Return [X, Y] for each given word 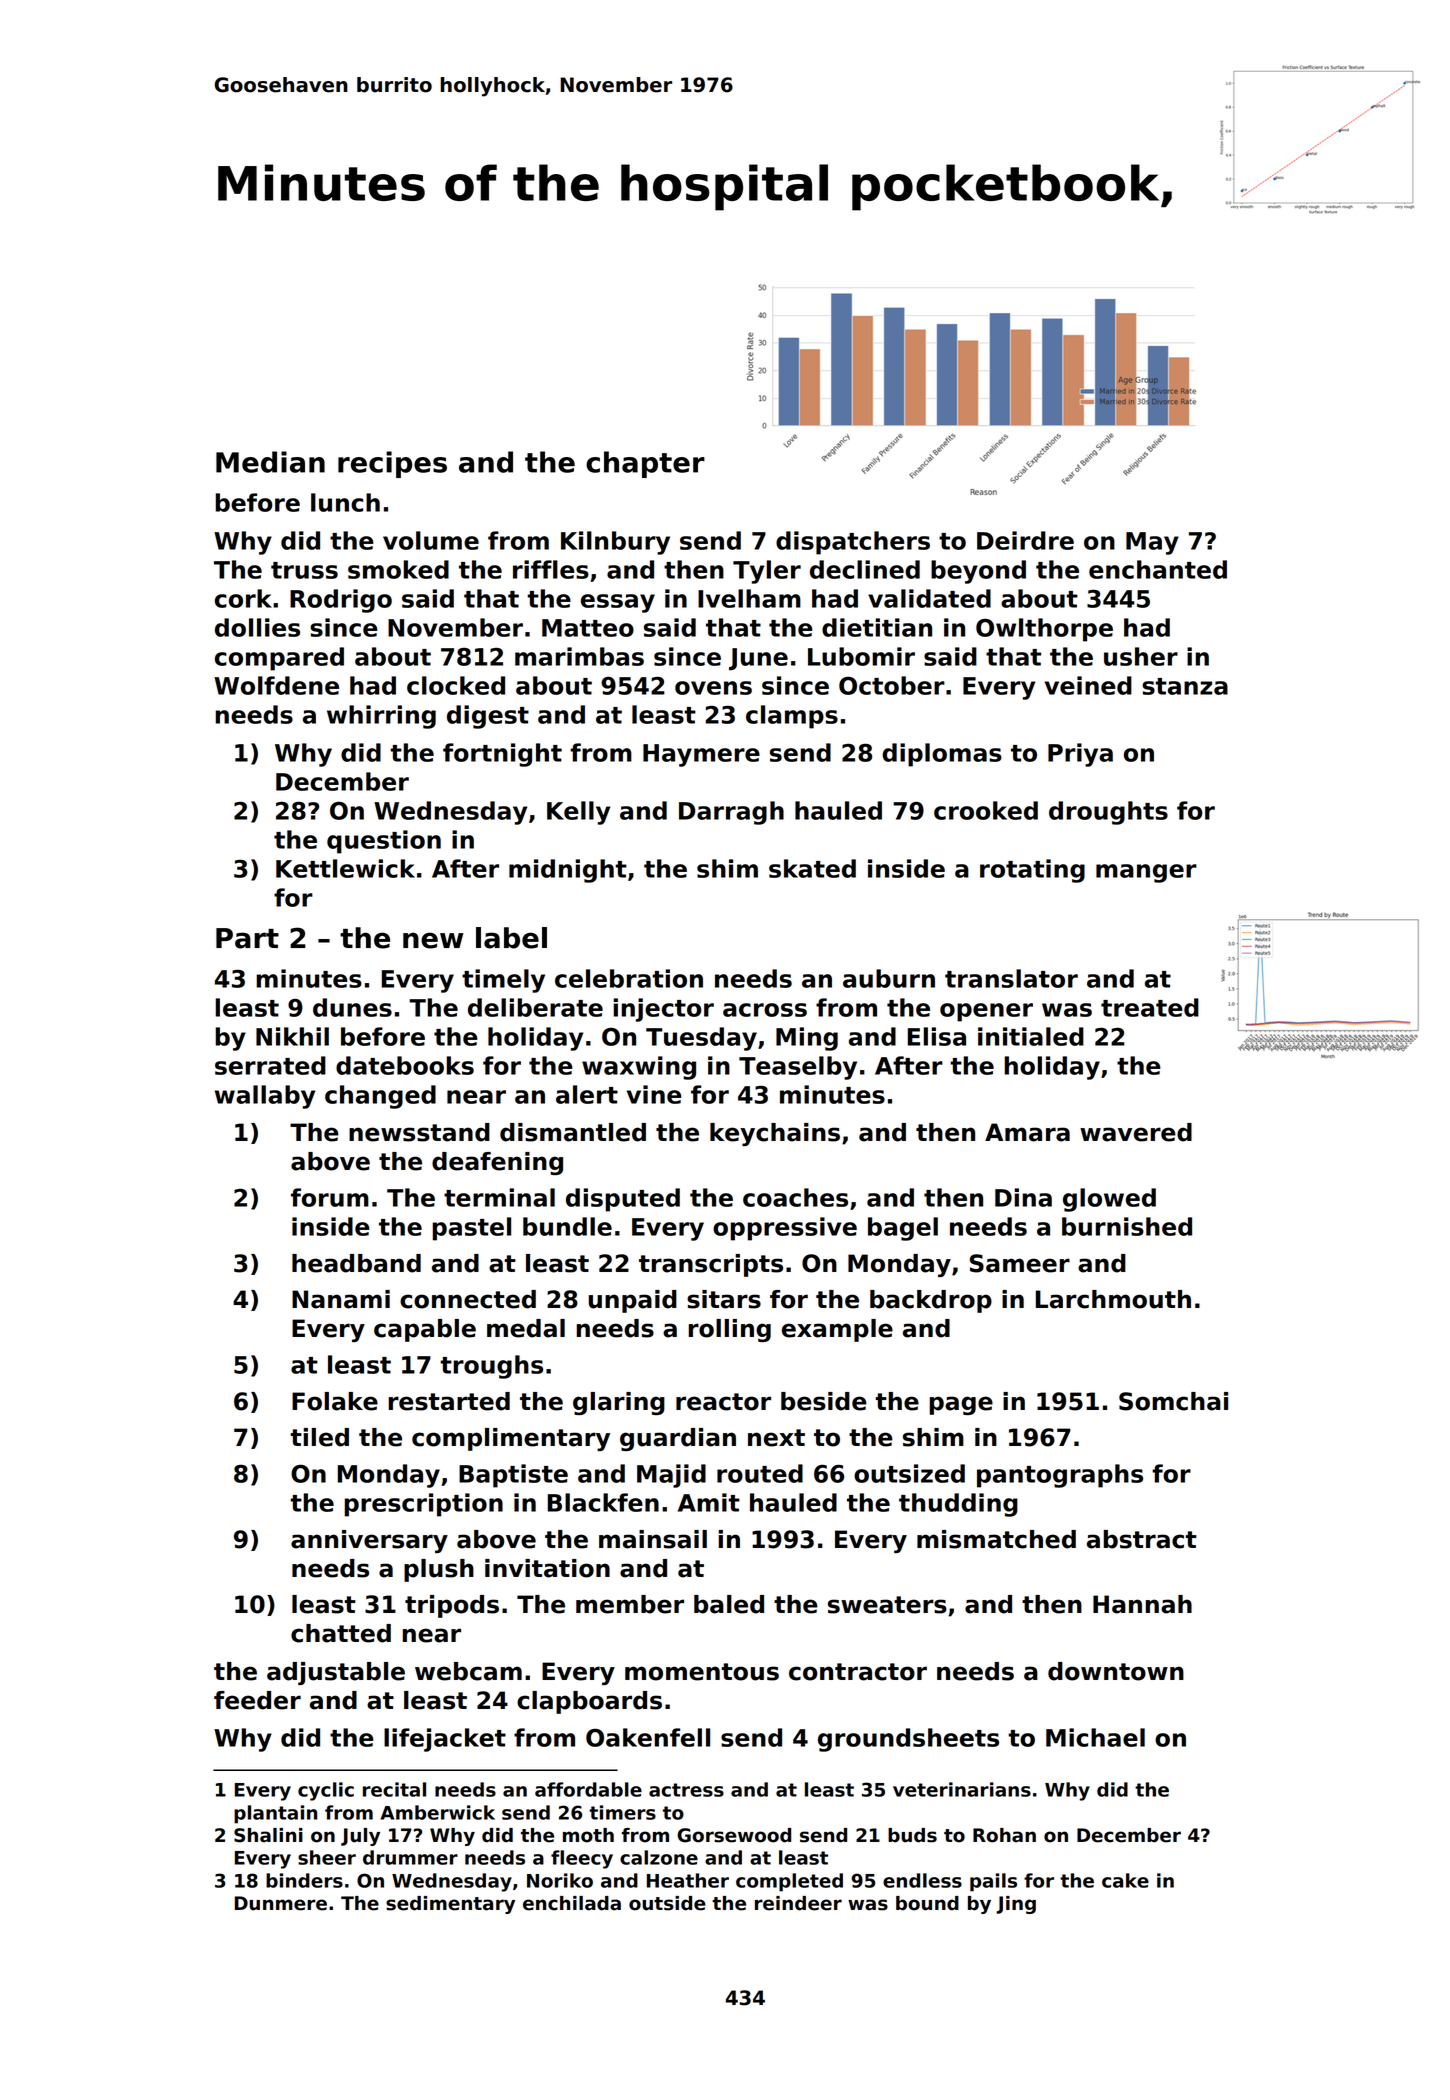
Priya [1080, 755]
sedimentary [450, 1905]
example [837, 1330]
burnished [1127, 1226]
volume [431, 540]
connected [468, 1299]
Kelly [578, 813]
